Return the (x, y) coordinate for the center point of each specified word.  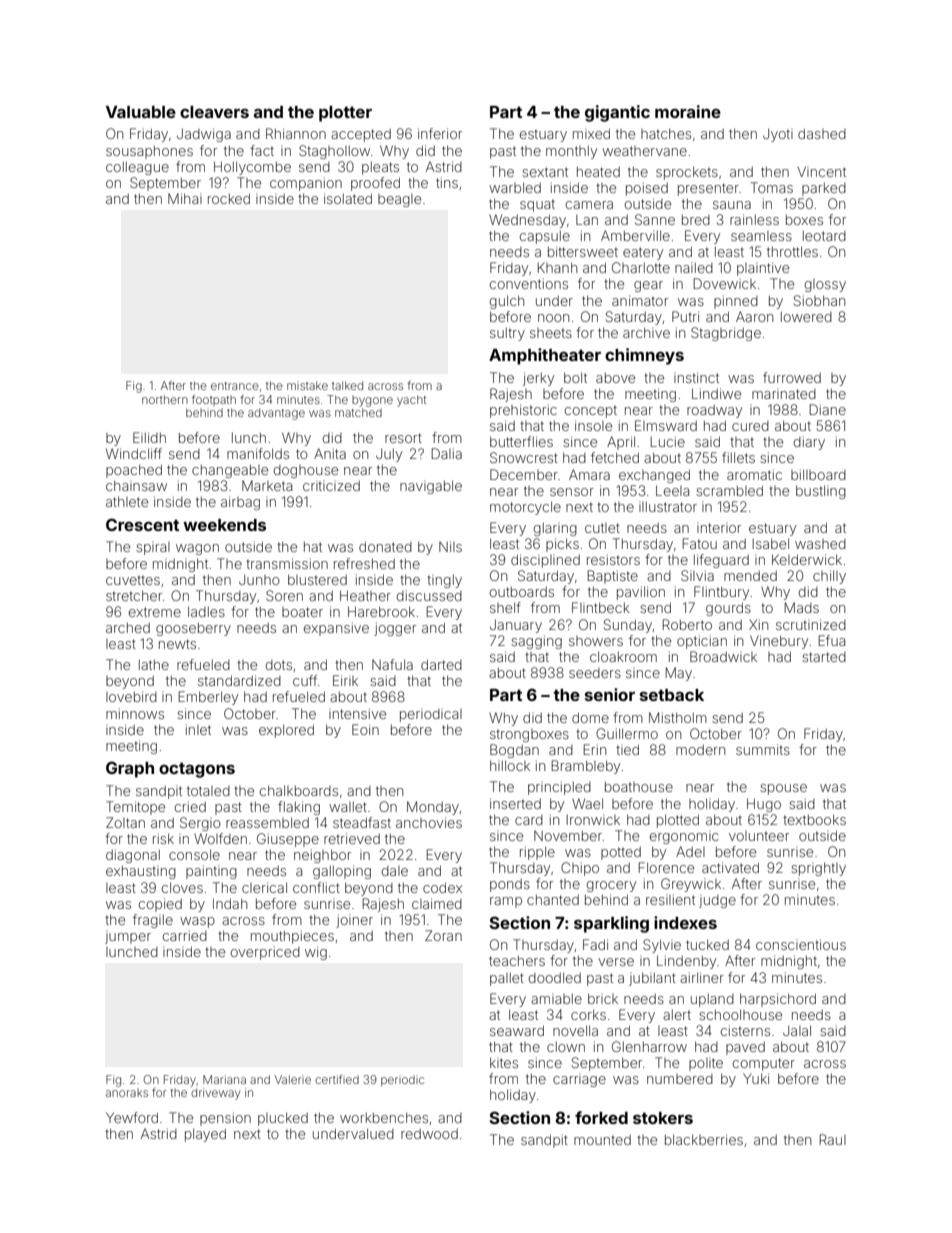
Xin (758, 624)
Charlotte (641, 267)
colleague (137, 168)
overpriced (265, 953)
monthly (571, 152)
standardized (239, 680)
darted (441, 664)
